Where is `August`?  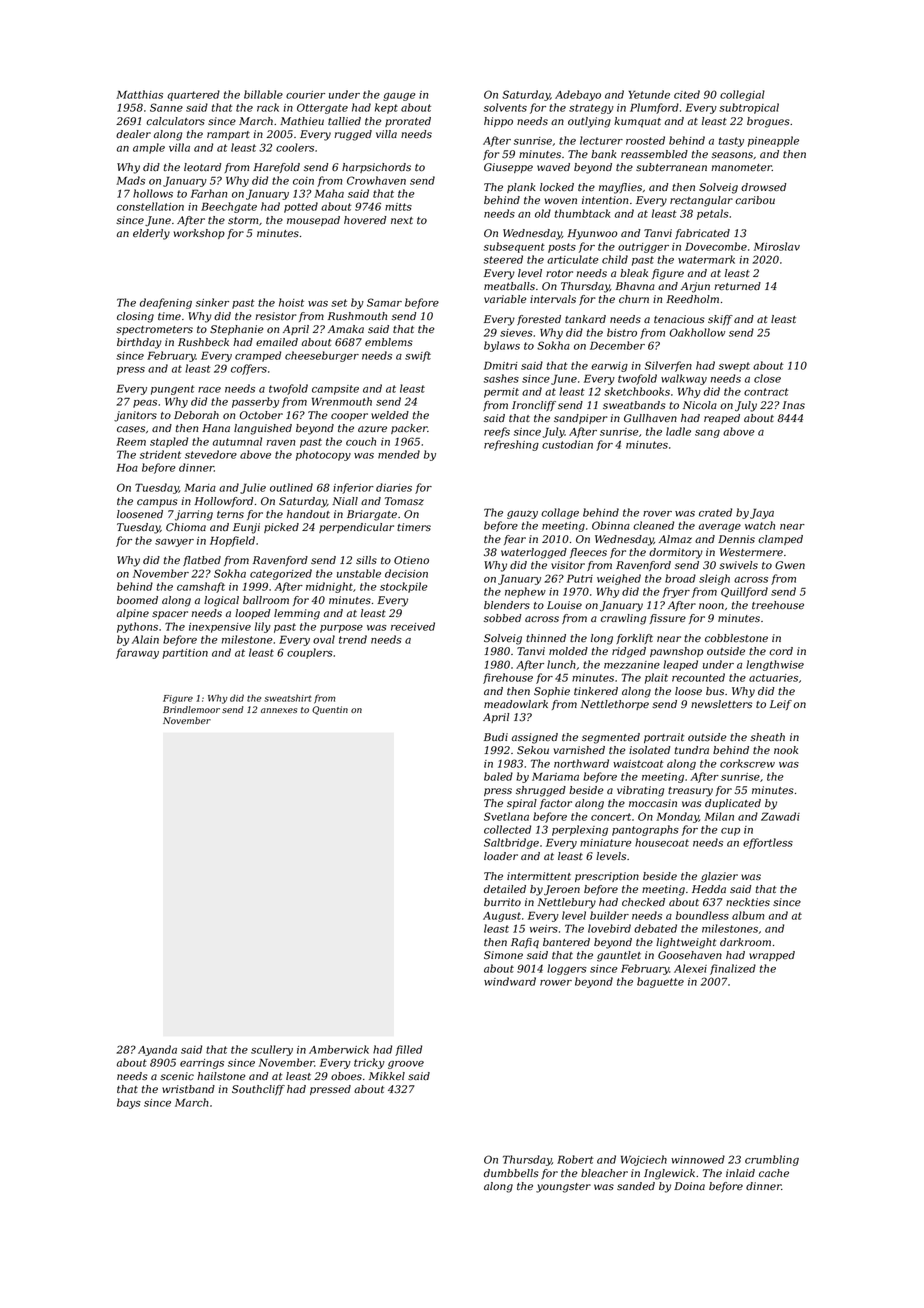 August is located at coordinates (502, 917).
